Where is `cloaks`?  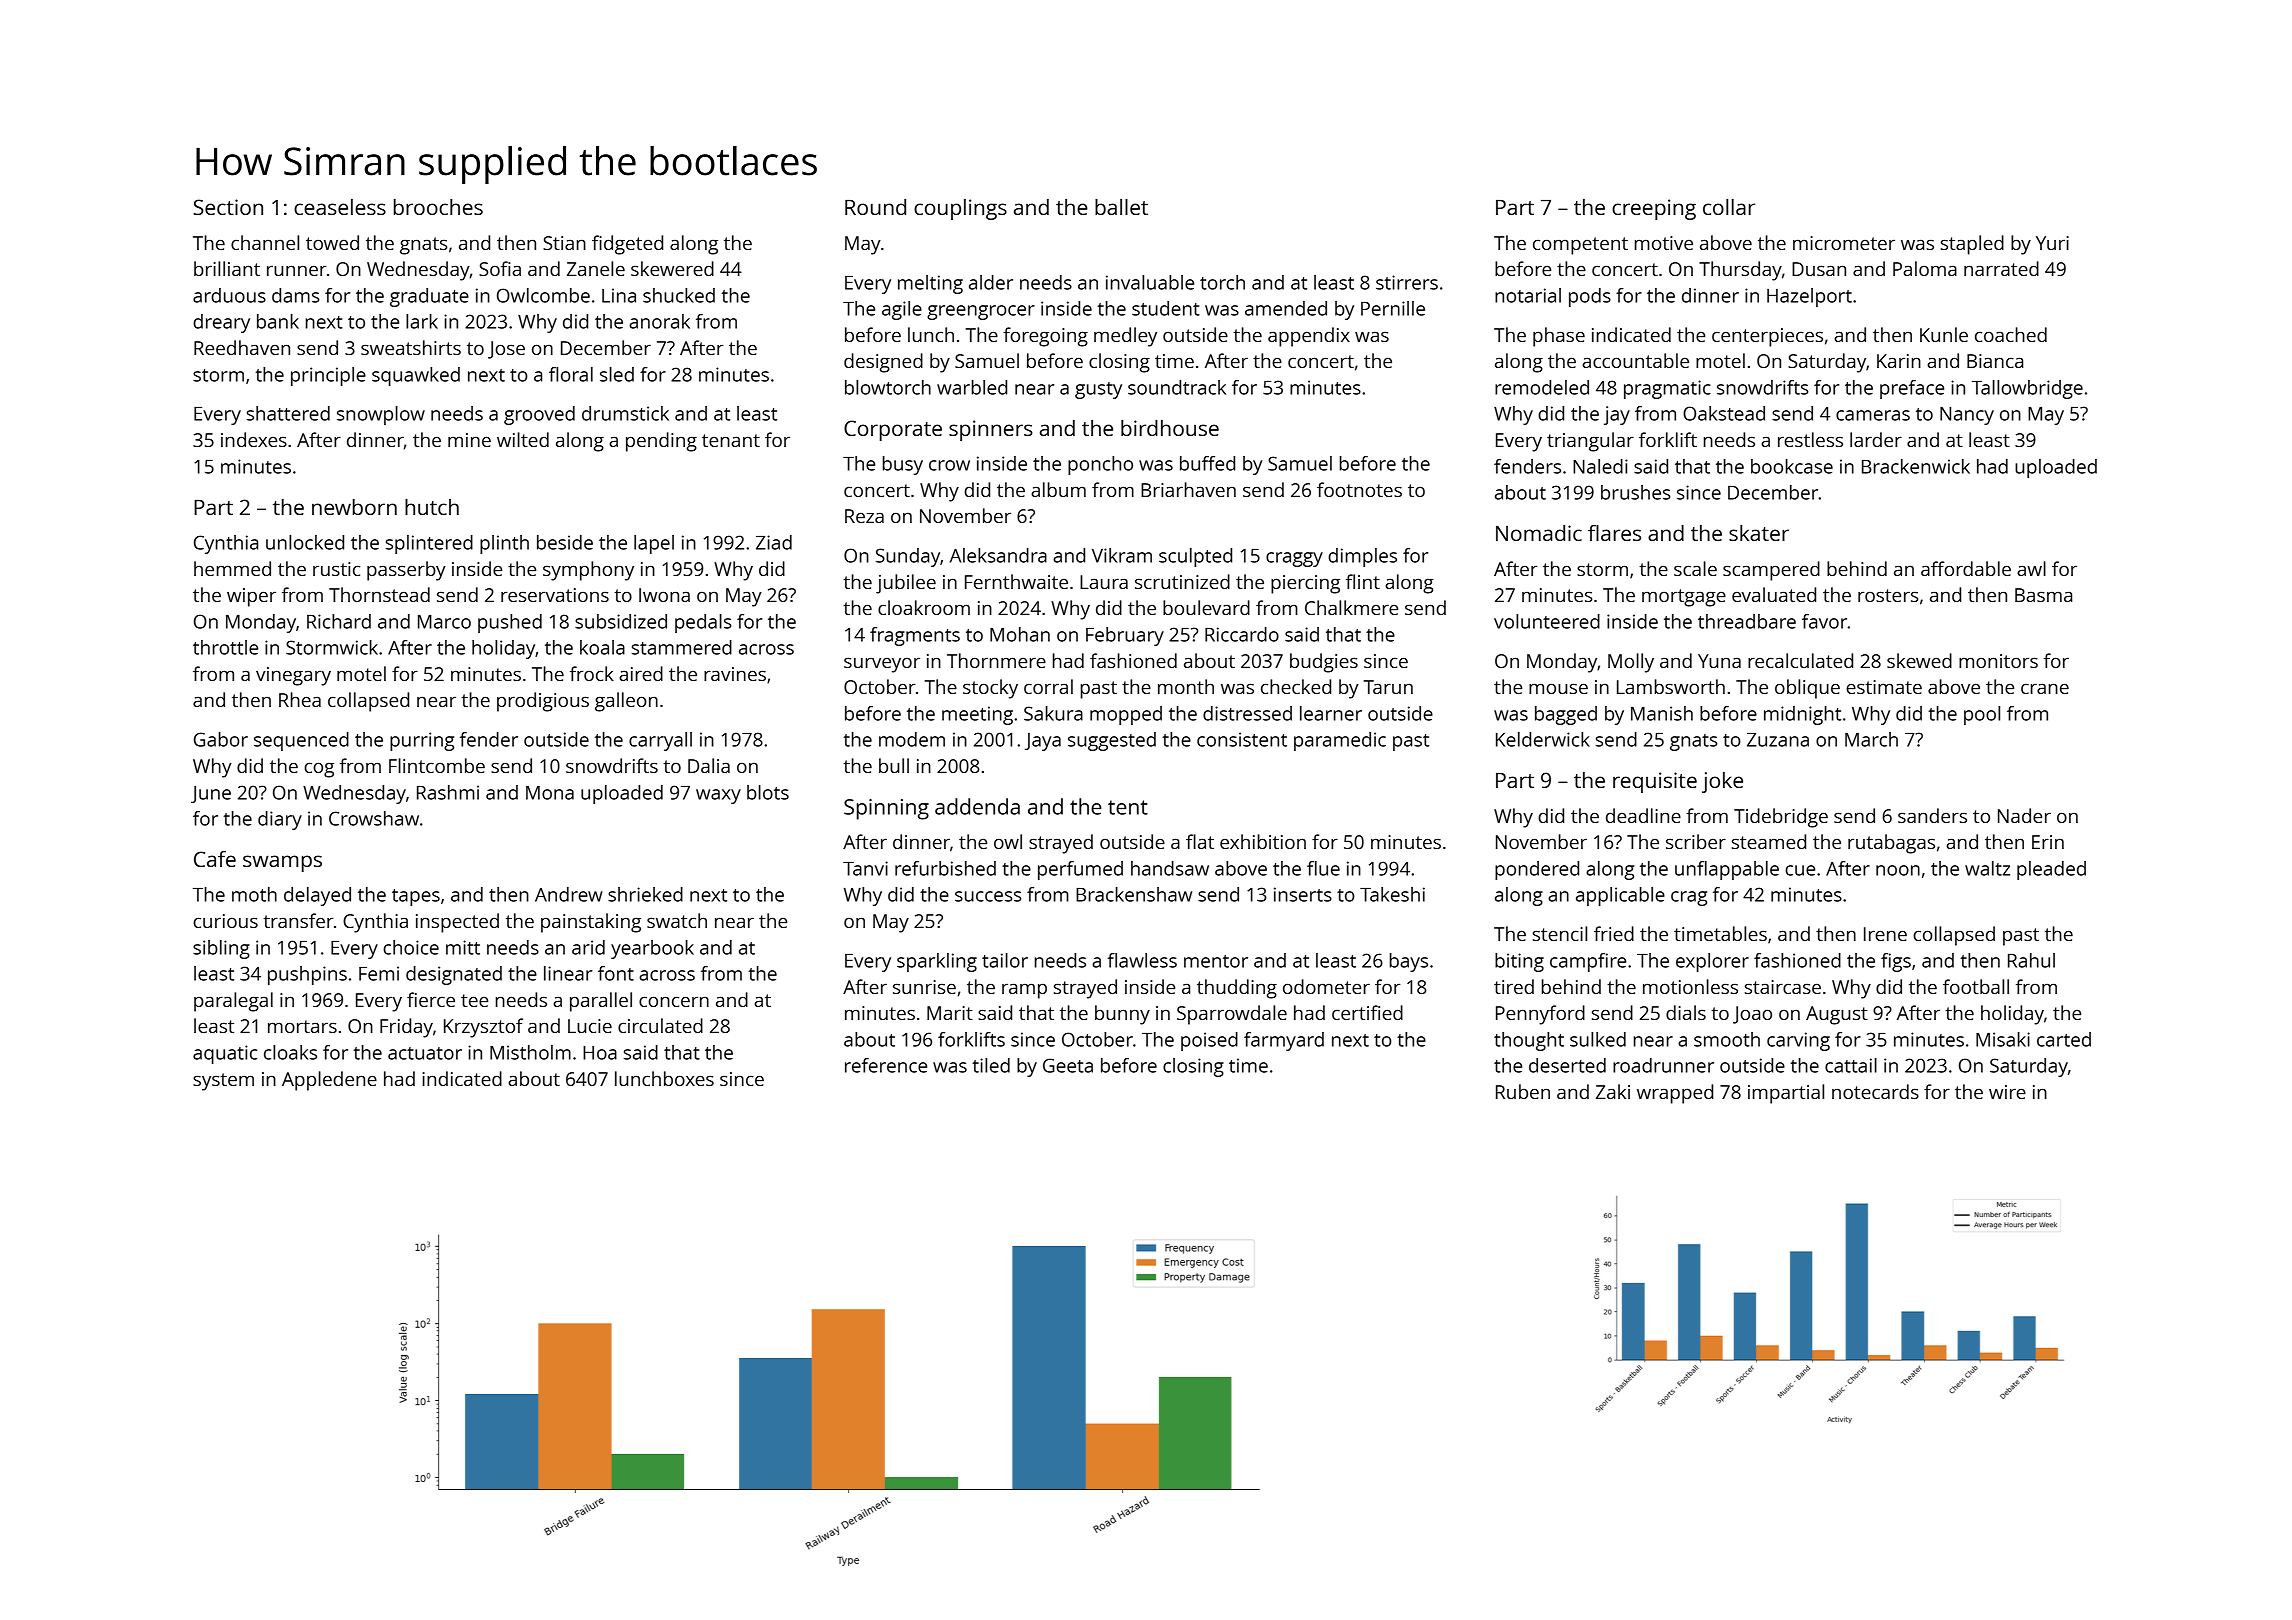
cloaks is located at coordinates (290, 1052).
